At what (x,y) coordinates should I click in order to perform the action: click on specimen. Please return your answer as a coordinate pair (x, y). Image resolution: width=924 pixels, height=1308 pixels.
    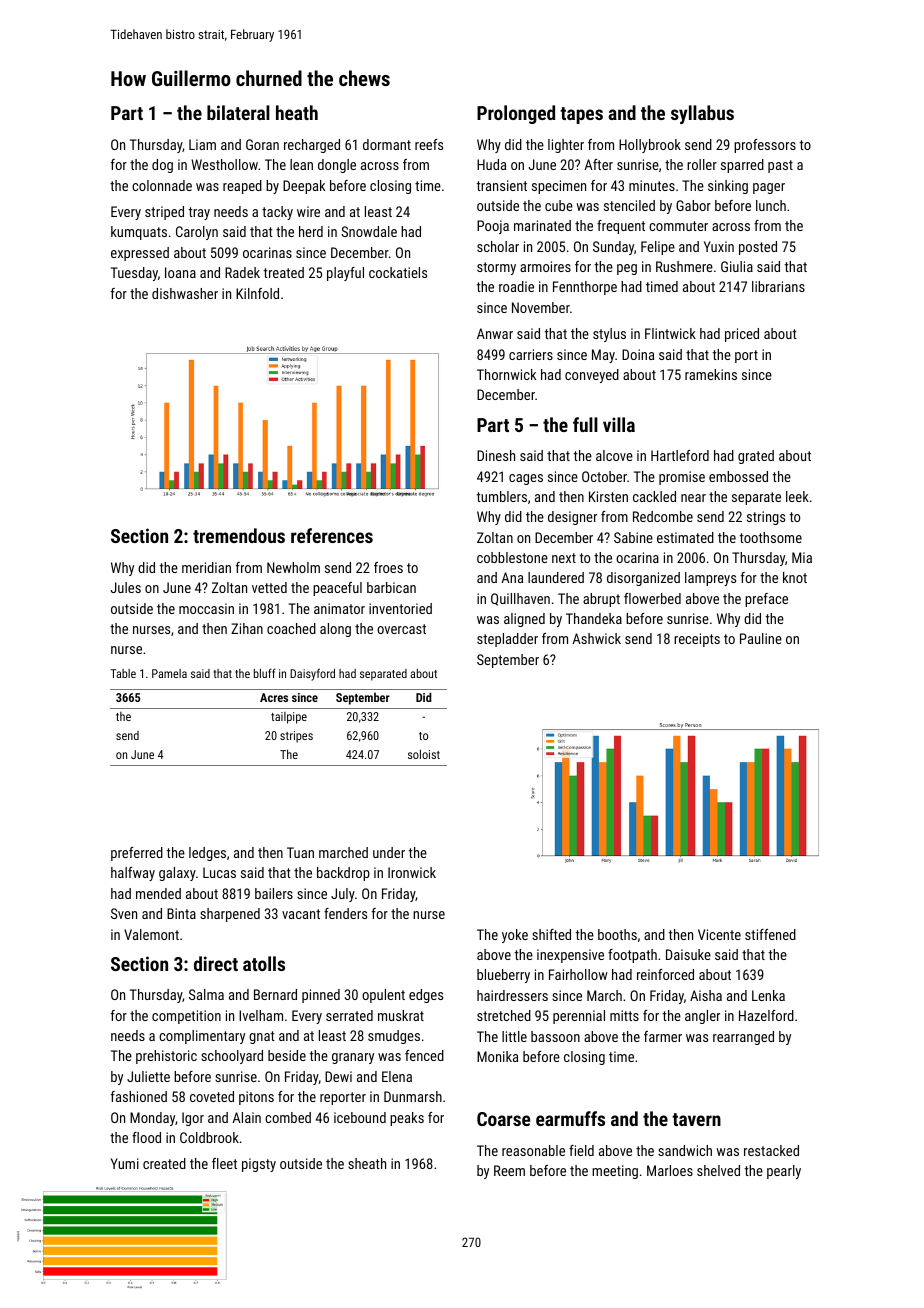
    Looking at the image, I should click on (559, 187).
